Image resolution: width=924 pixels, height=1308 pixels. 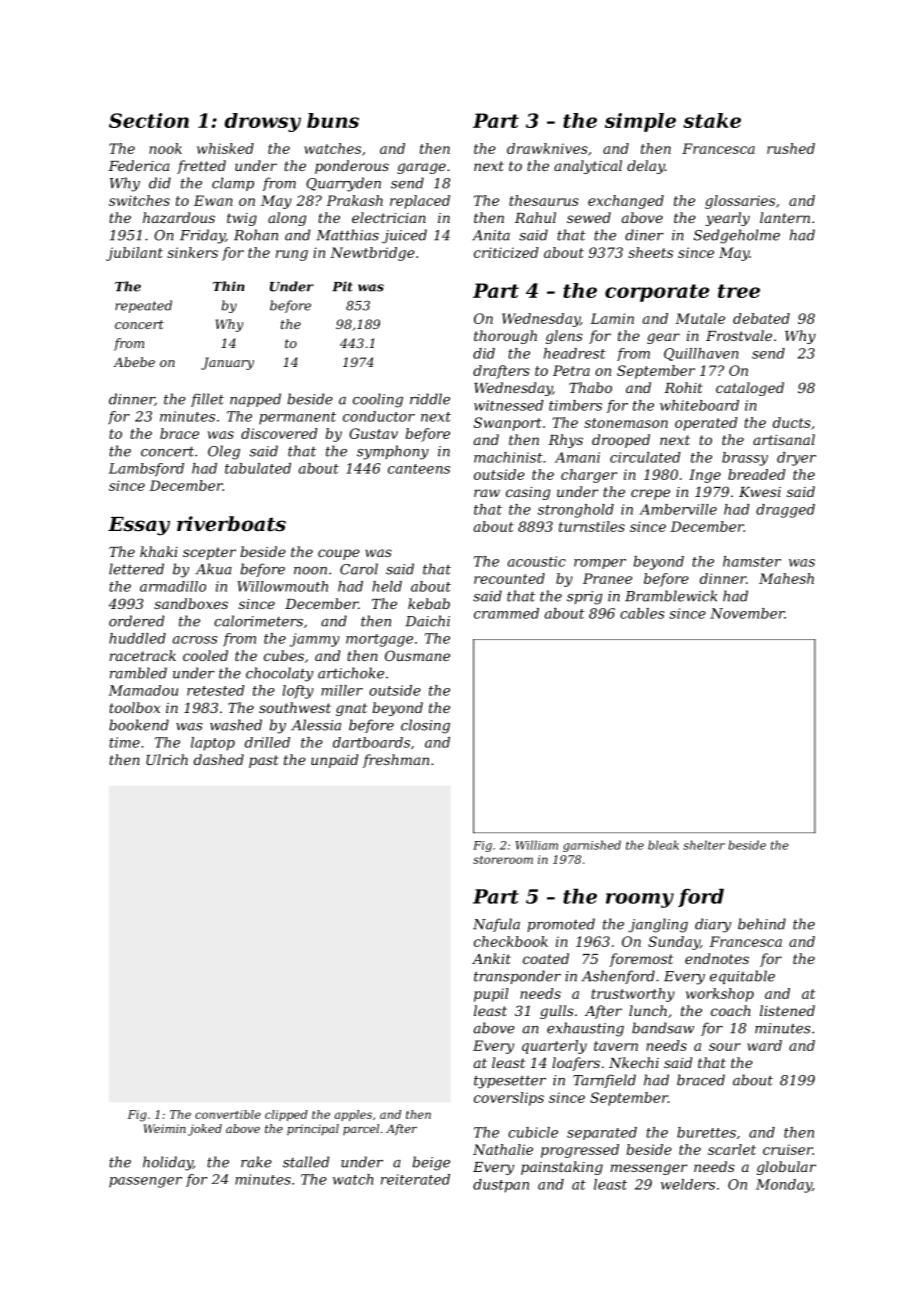 What do you see at coordinates (750, 389) in the screenshot?
I see `cataloged` at bounding box center [750, 389].
